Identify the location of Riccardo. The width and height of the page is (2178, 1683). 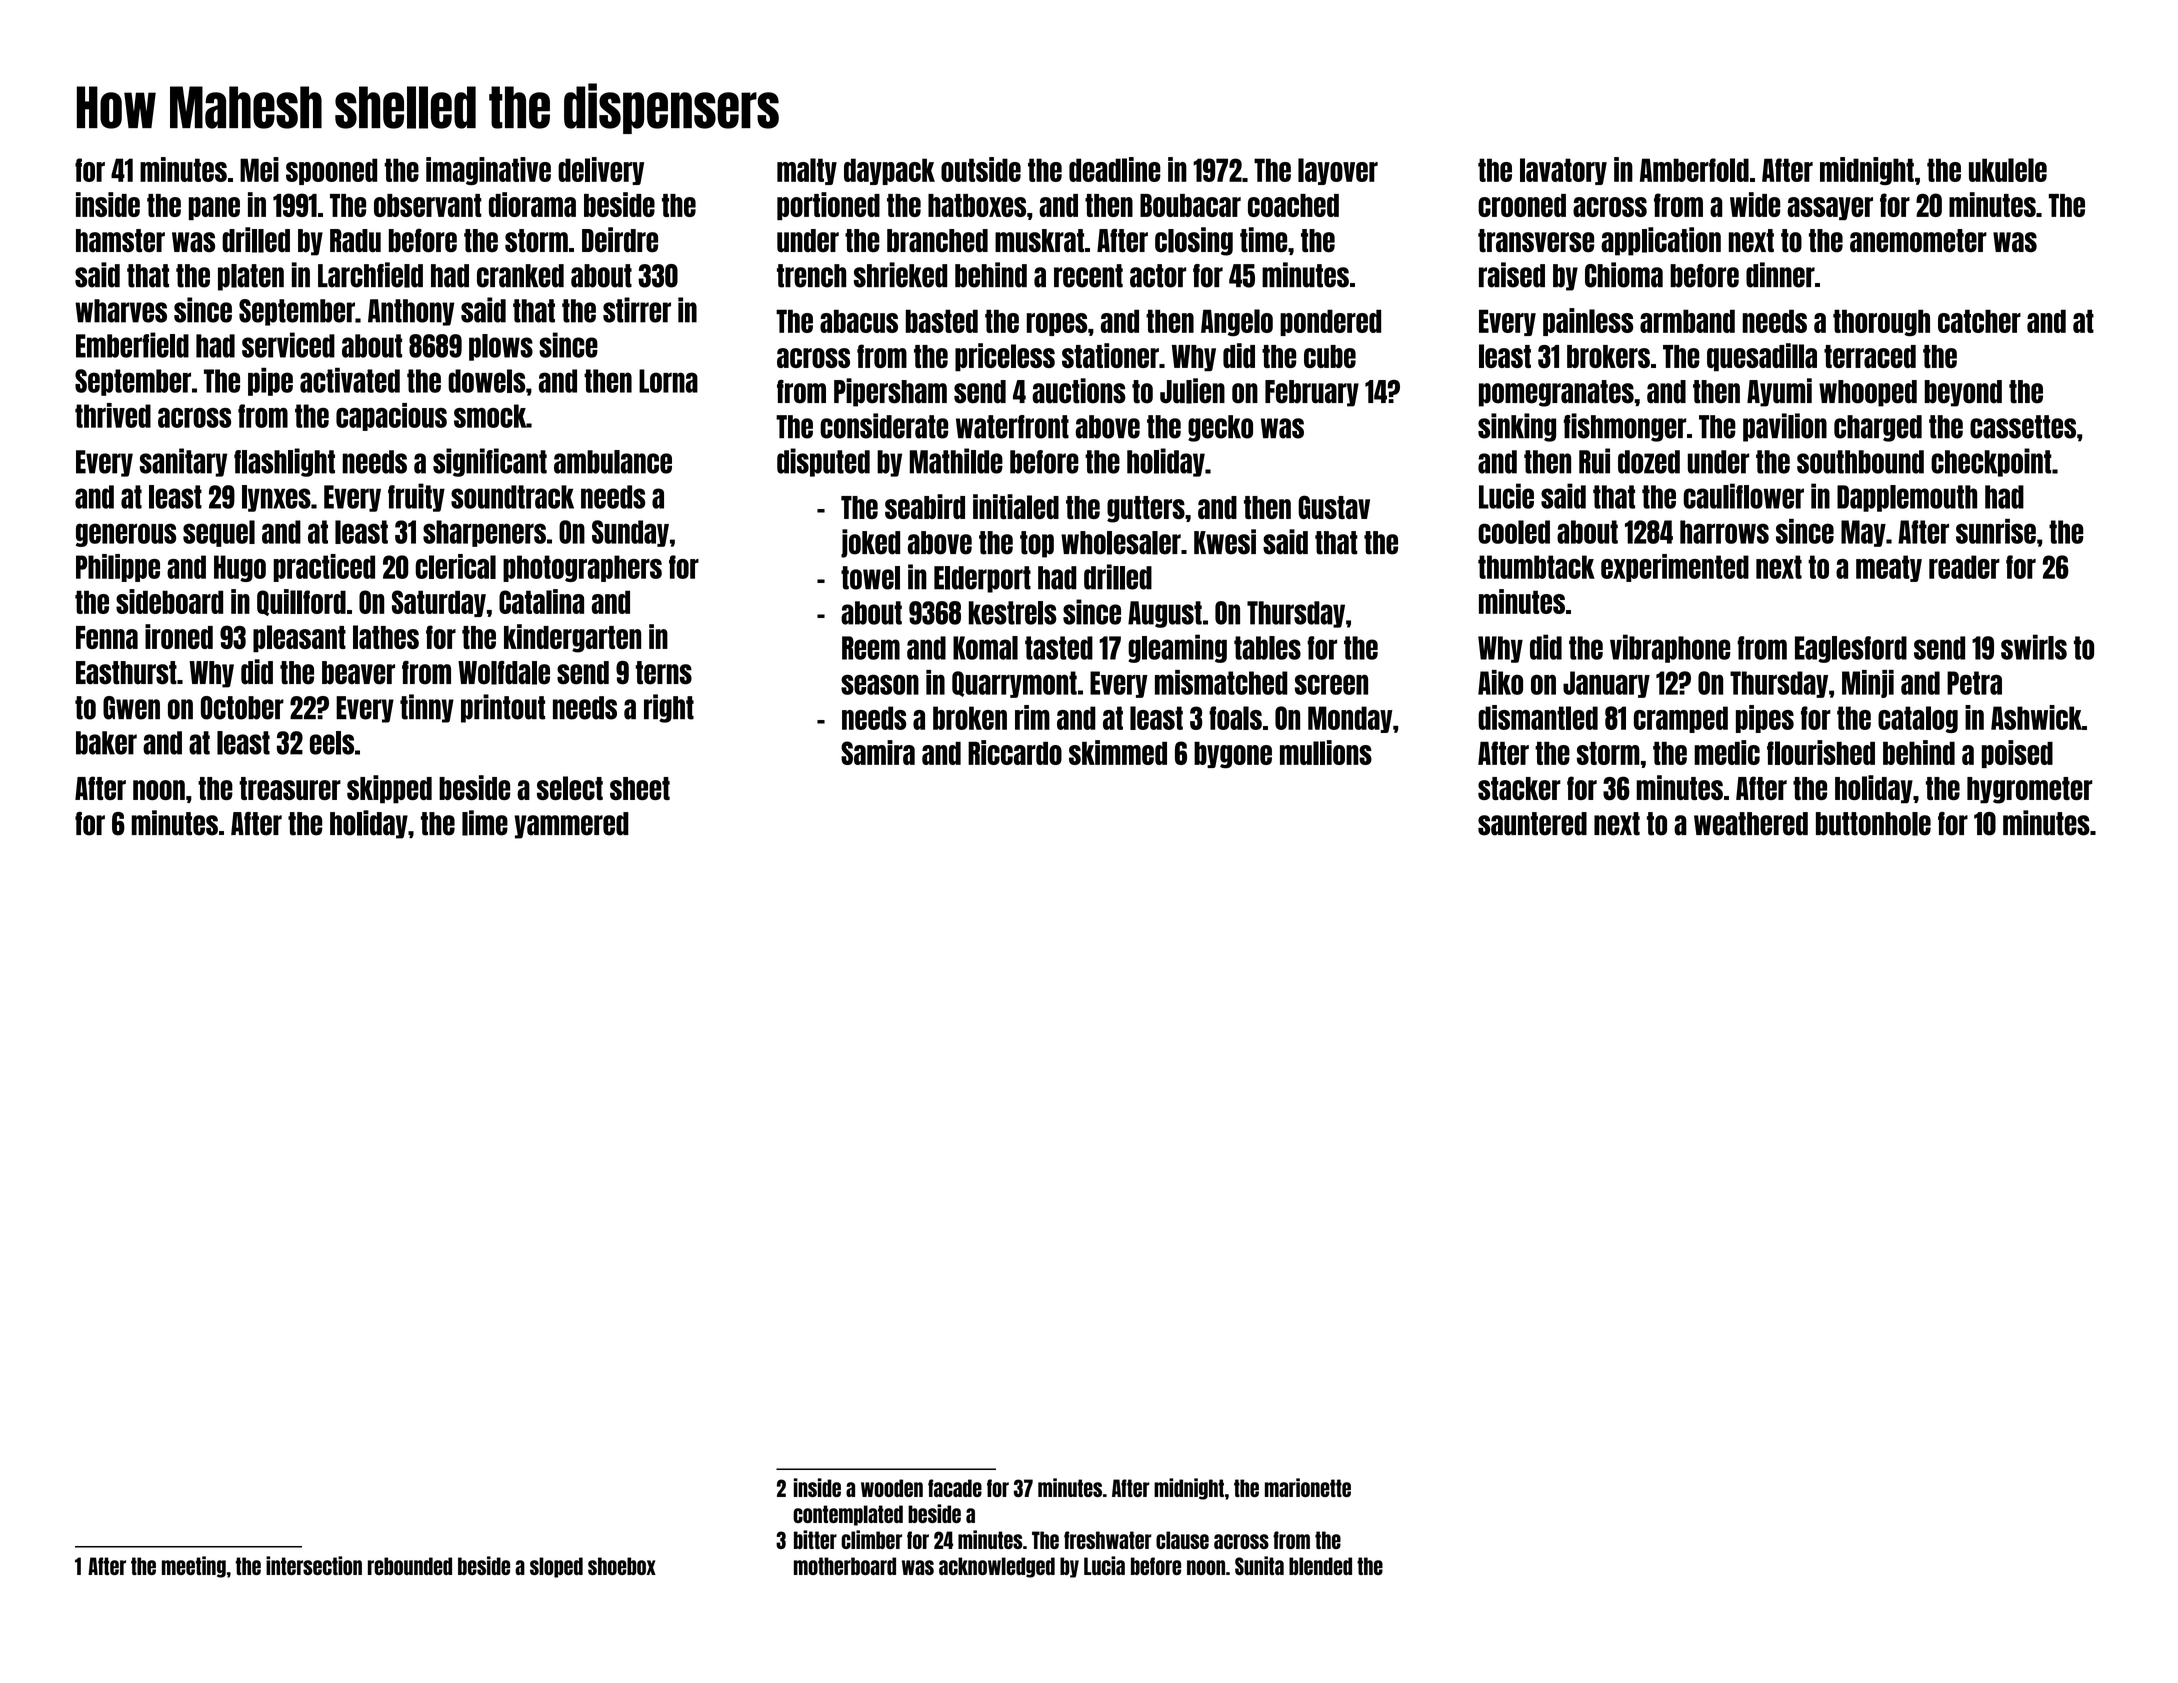
(1015, 752).
